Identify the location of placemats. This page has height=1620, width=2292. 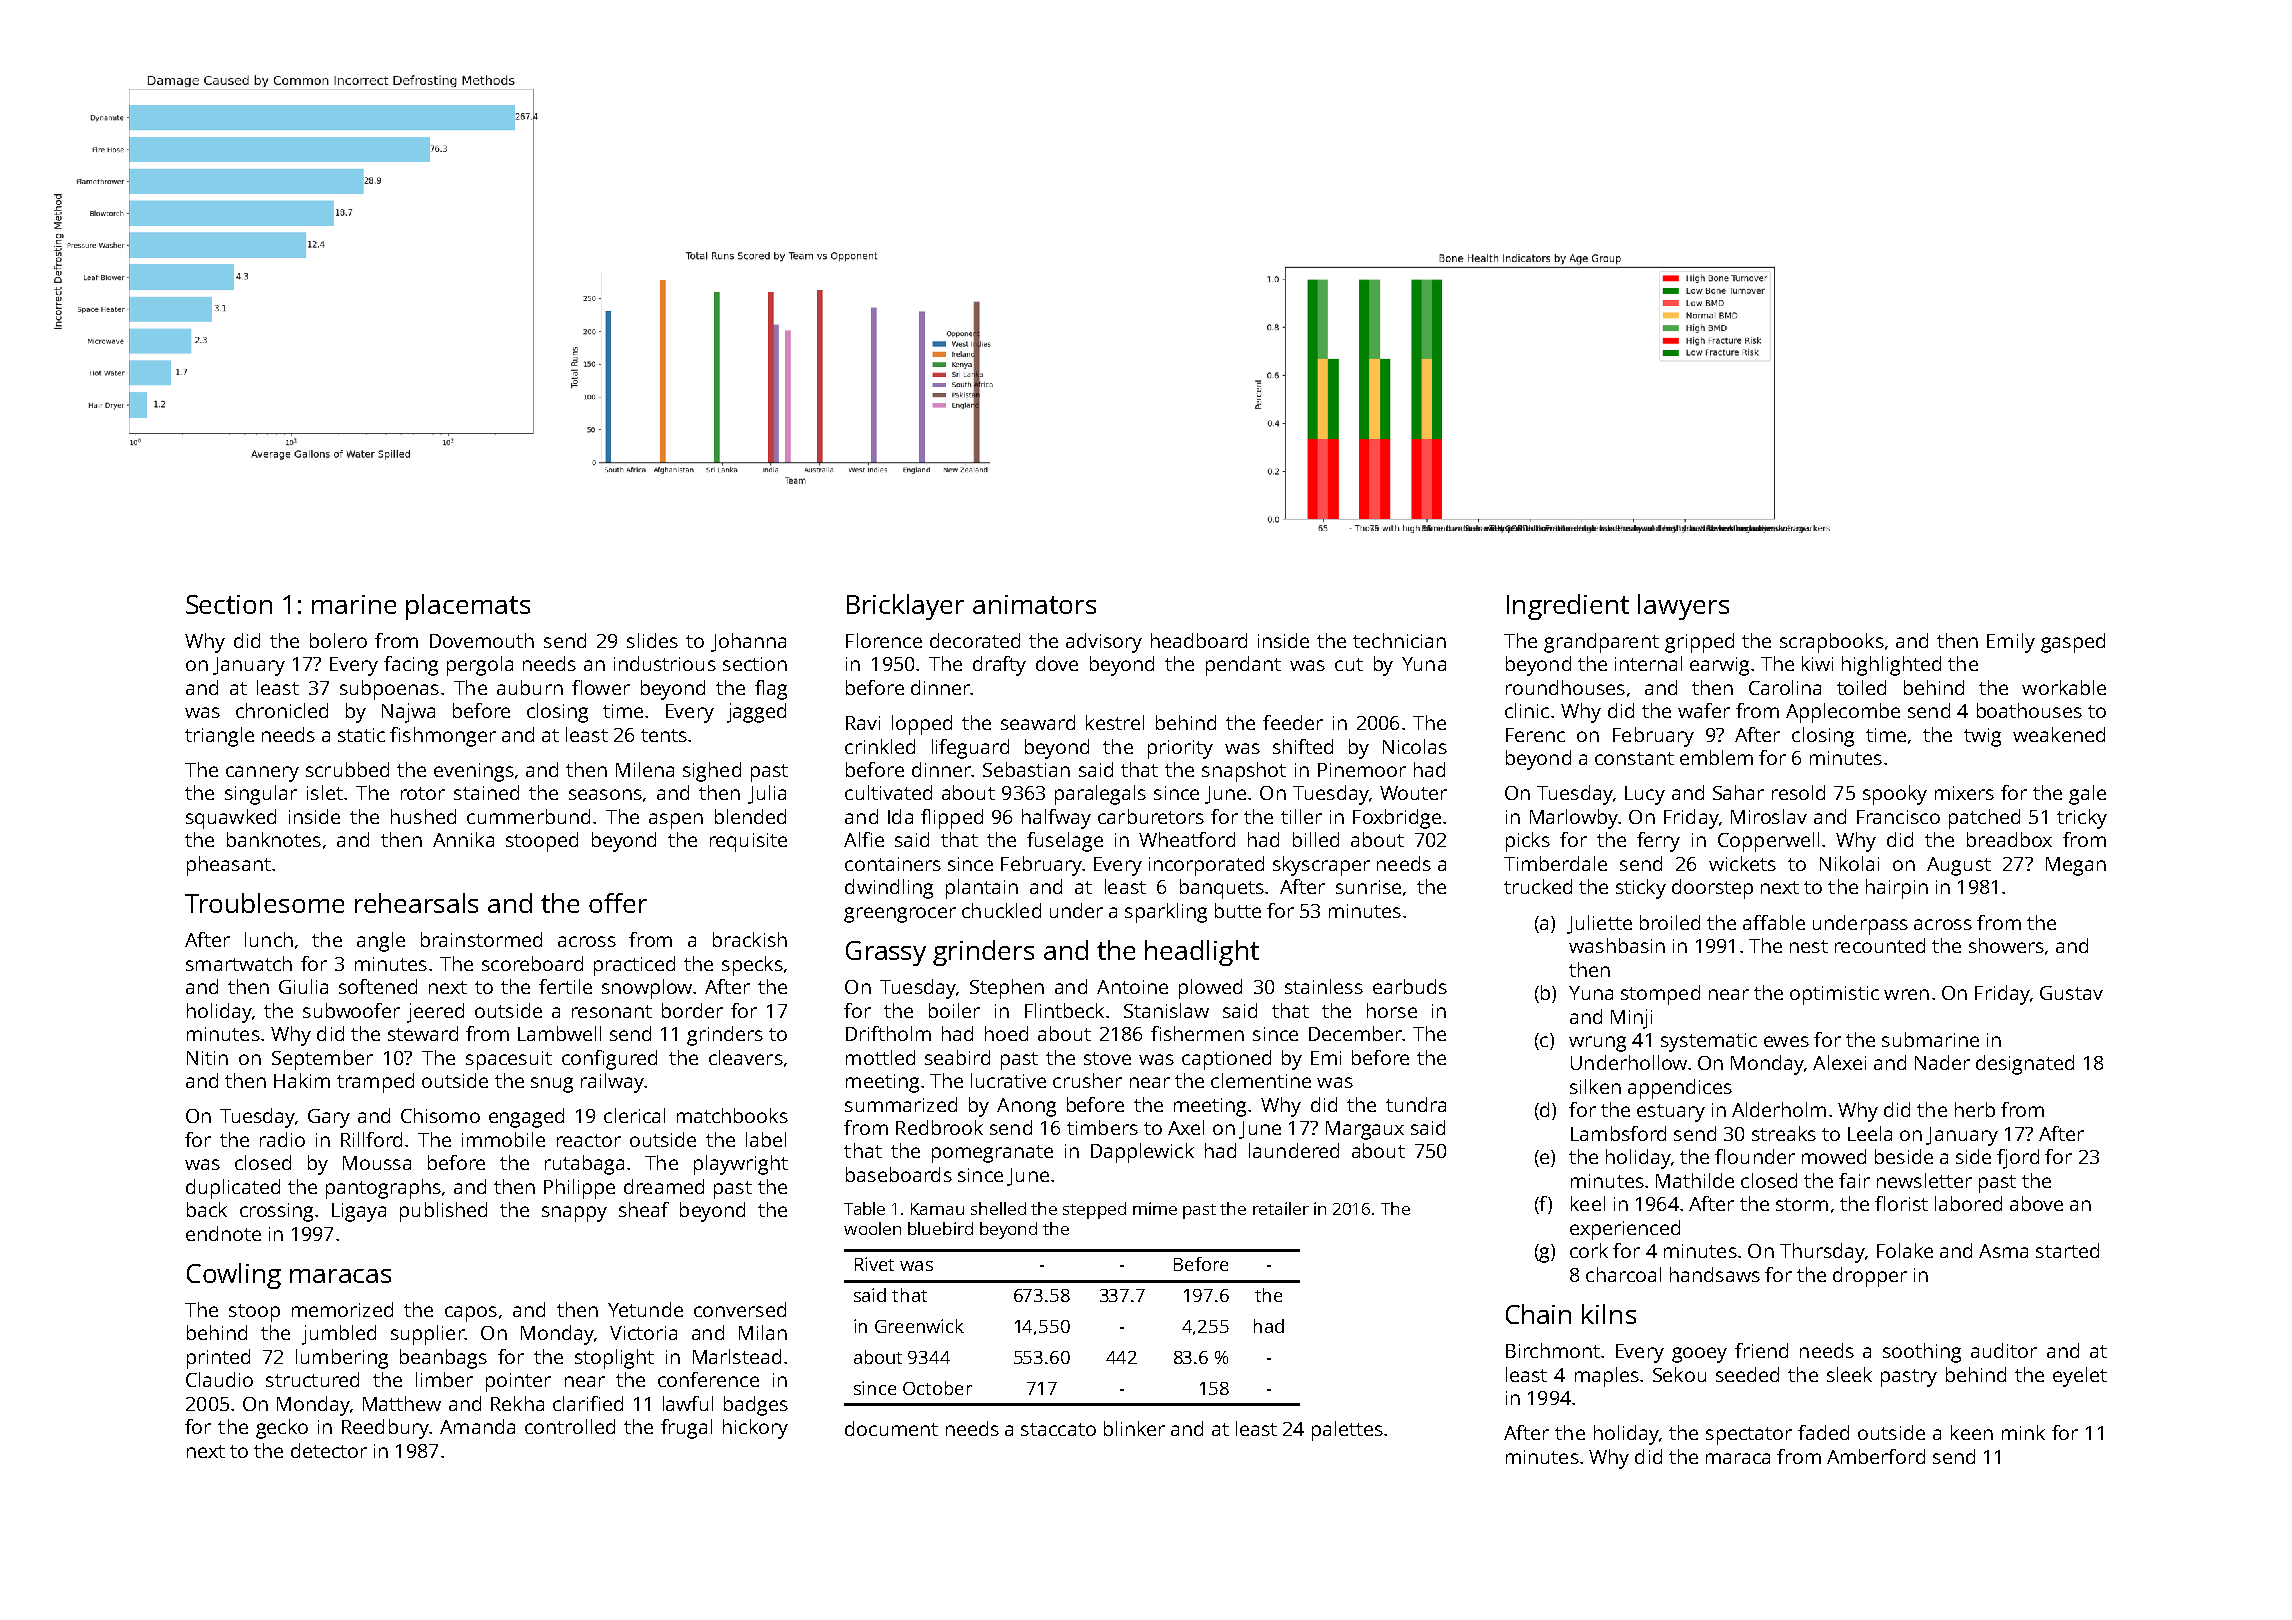
(468, 607).
